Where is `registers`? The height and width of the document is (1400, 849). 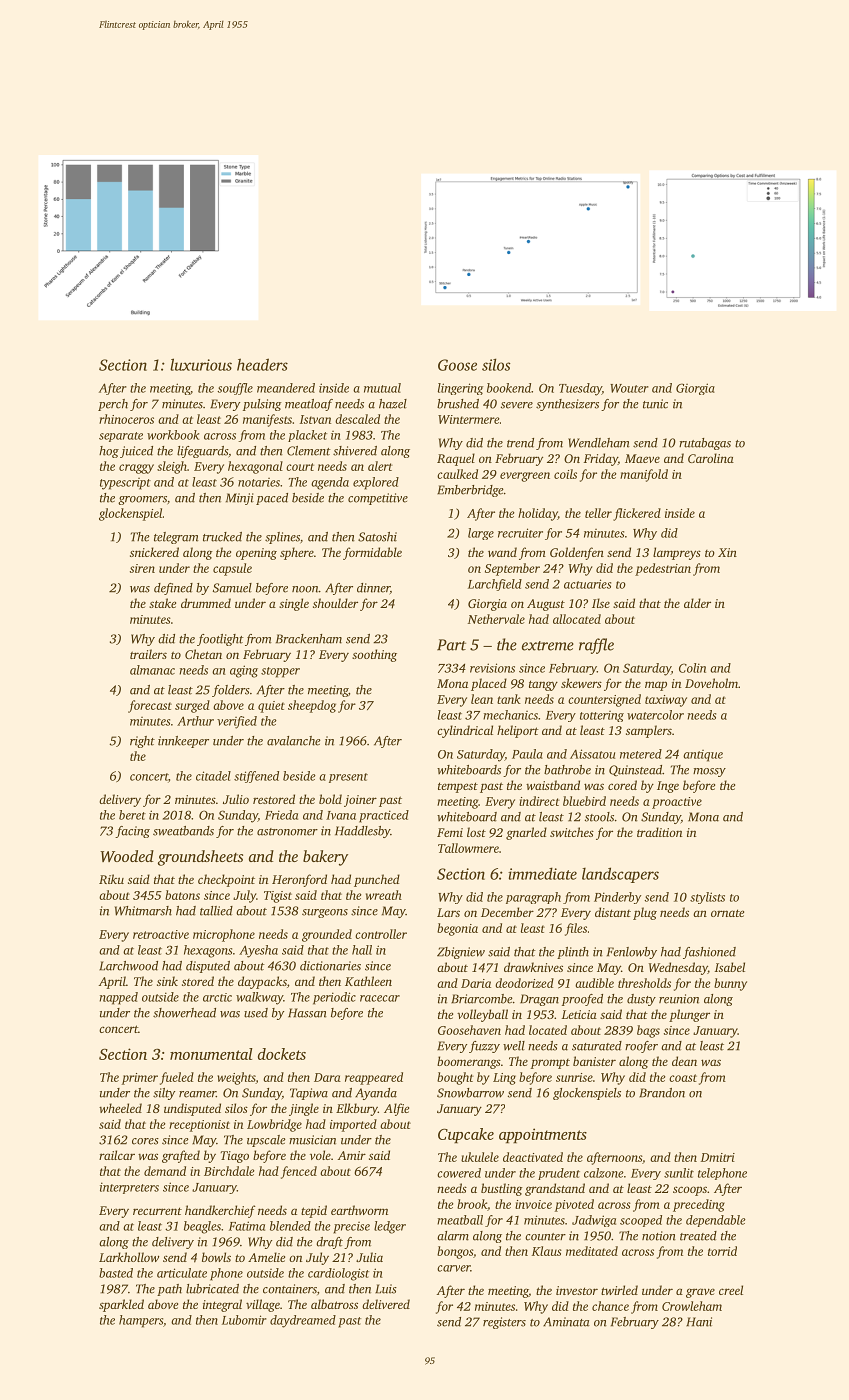 registers is located at coordinates (504, 1323).
